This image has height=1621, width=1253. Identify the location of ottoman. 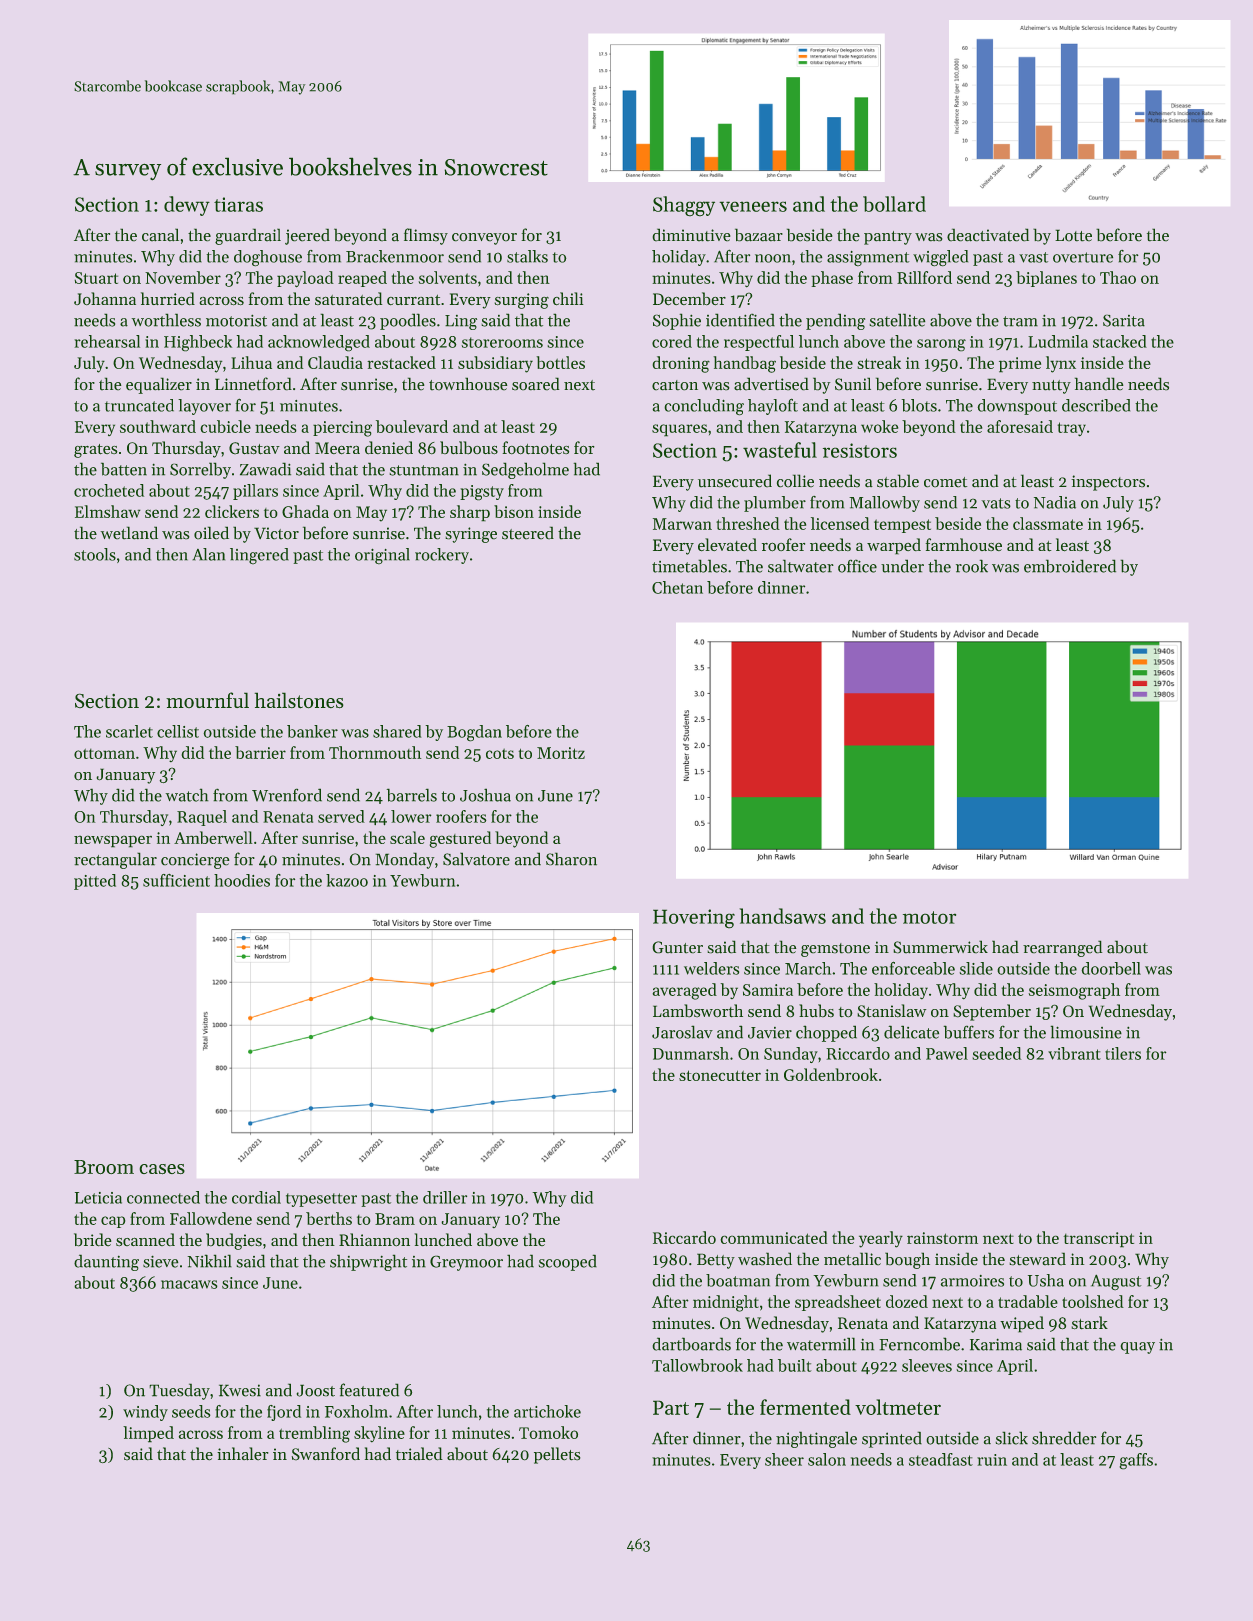
(104, 753).
